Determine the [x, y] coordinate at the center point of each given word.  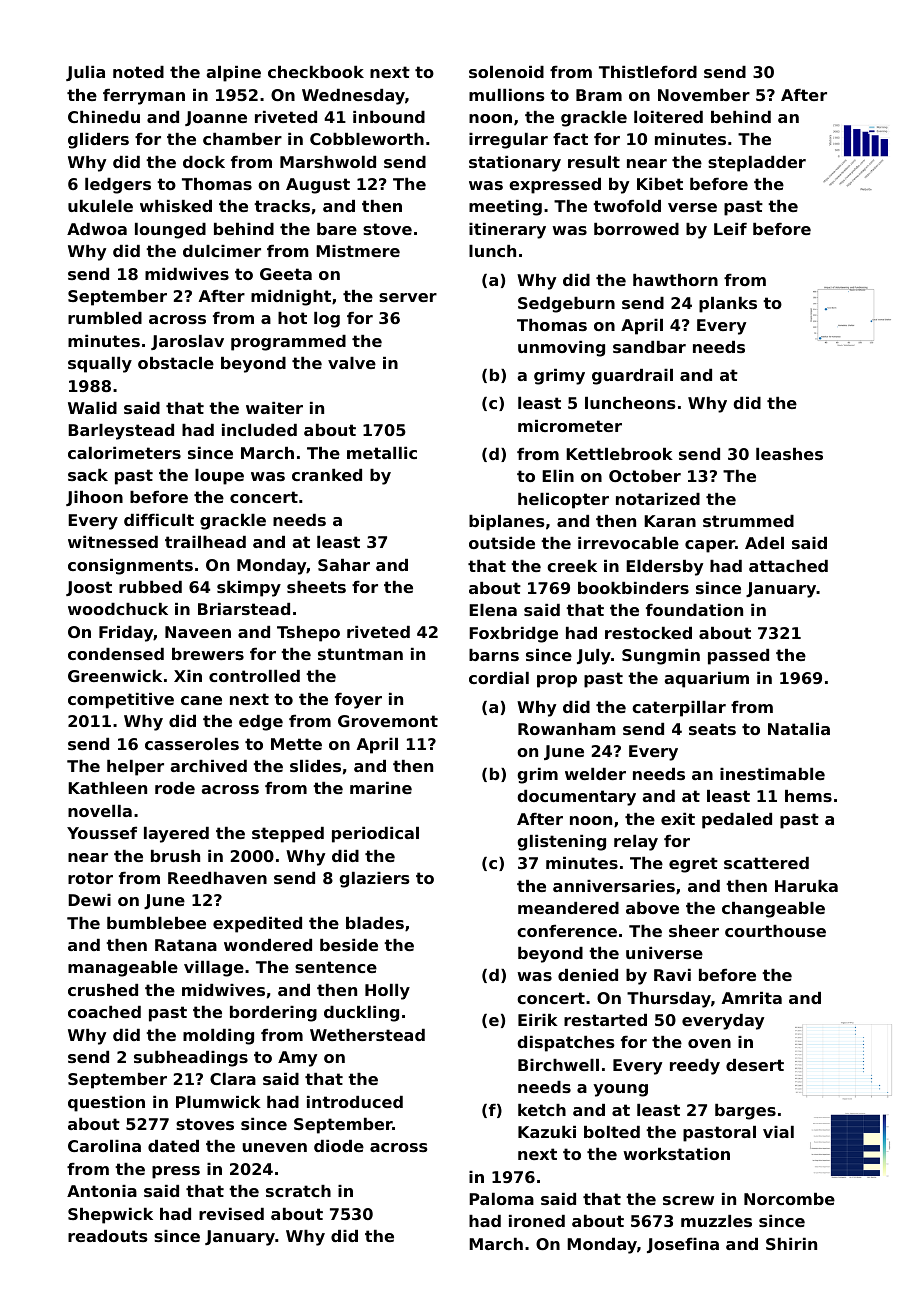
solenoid [506, 72]
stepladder [757, 164]
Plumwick [218, 1102]
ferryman [144, 97]
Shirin [791, 1244]
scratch [298, 1191]
